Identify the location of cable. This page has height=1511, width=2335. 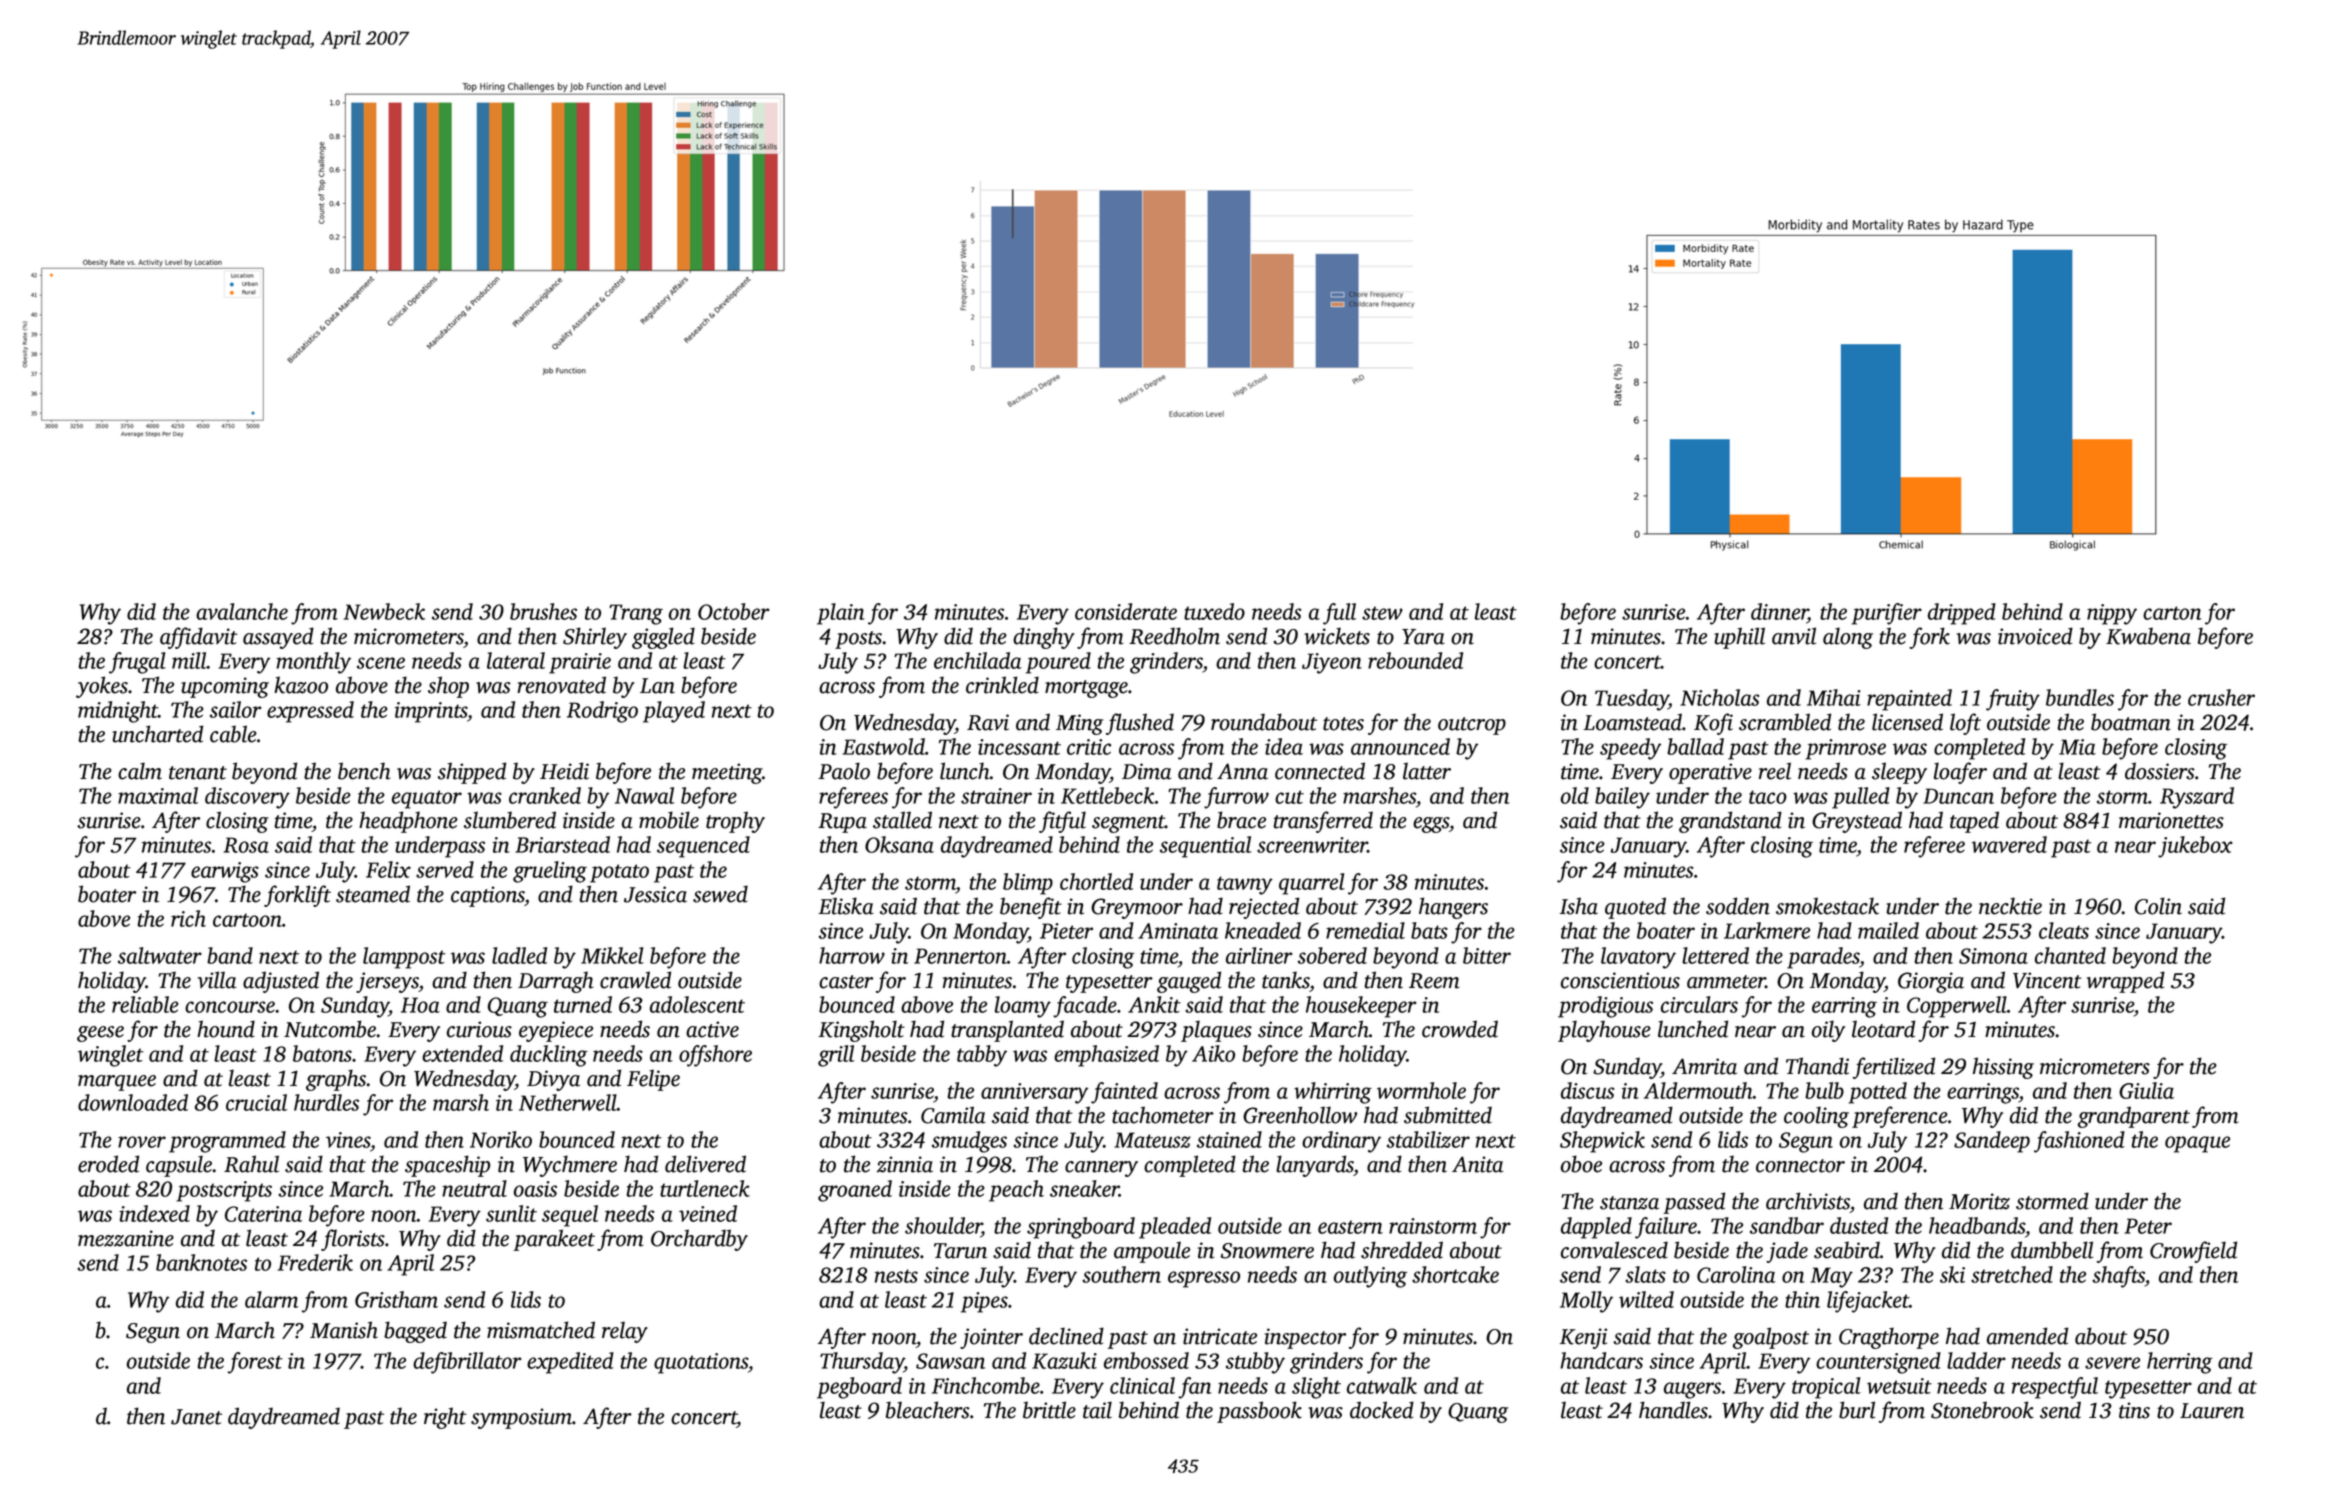
(233, 734).
